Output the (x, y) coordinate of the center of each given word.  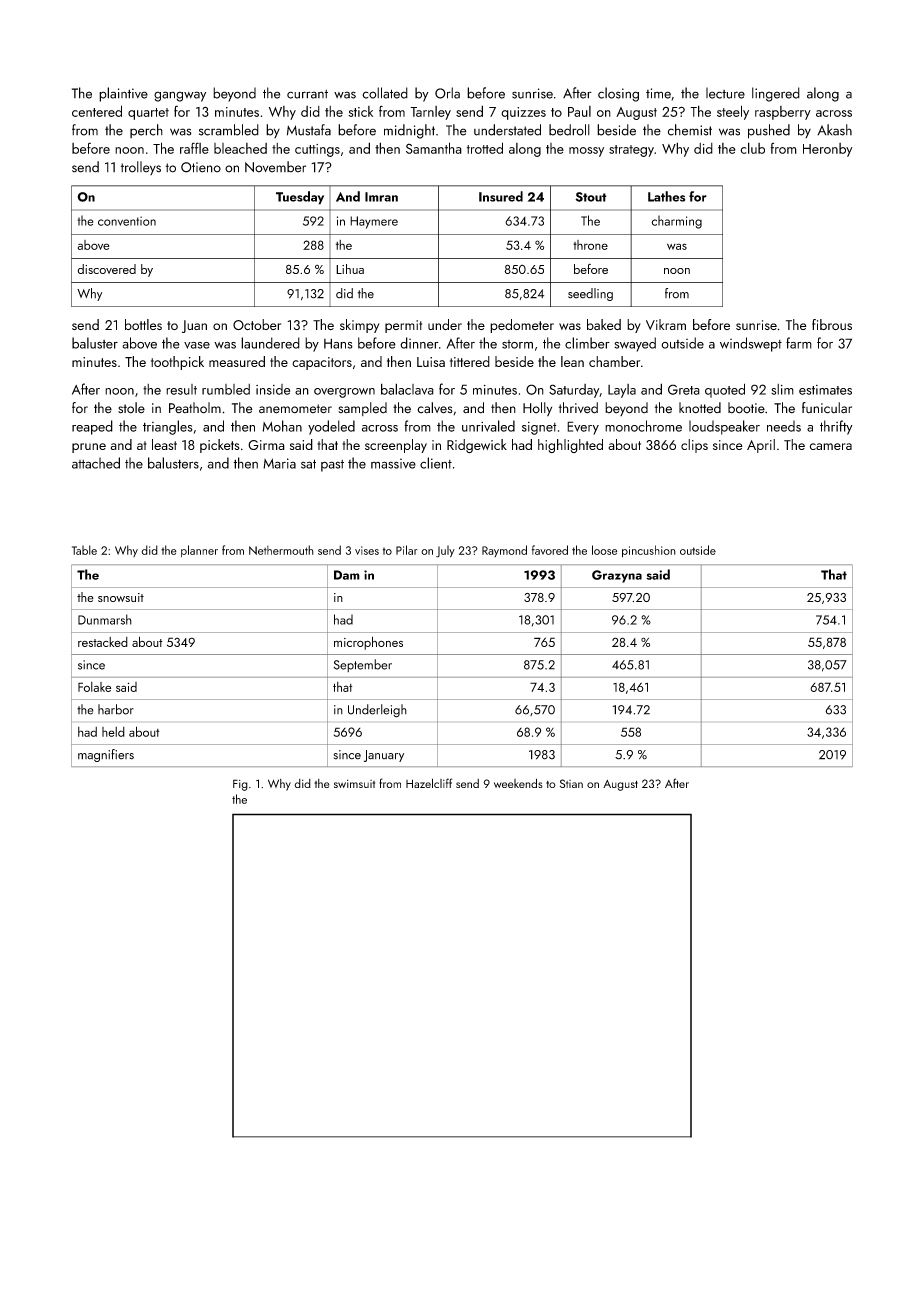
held (113, 732)
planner (199, 551)
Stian (571, 783)
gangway (180, 96)
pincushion (649, 551)
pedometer (522, 326)
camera (831, 446)
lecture (725, 93)
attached (96, 463)
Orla (447, 93)
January (384, 756)
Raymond (504, 551)
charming (676, 222)
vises (367, 550)
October (257, 324)
